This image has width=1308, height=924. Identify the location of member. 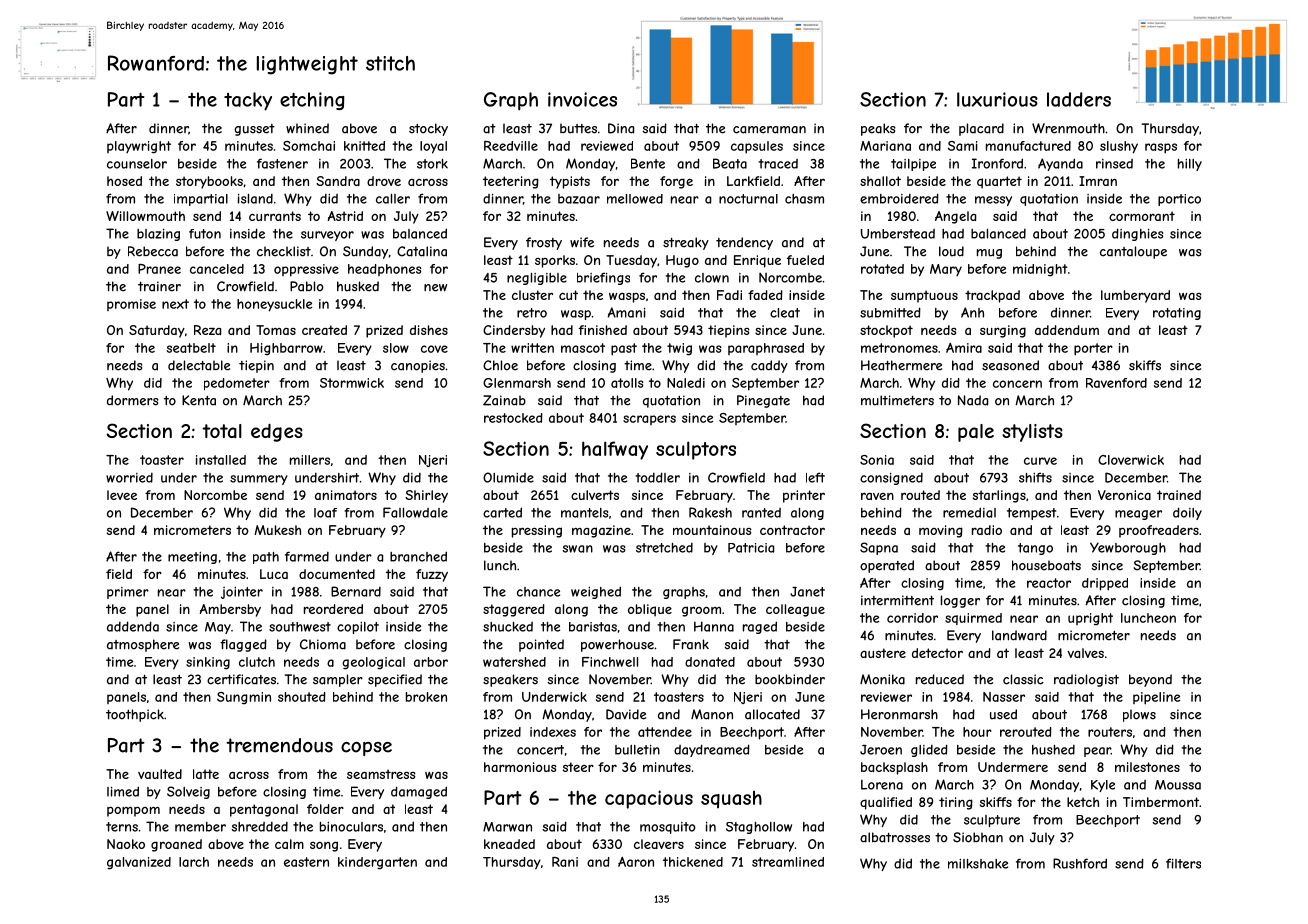
(200, 827).
